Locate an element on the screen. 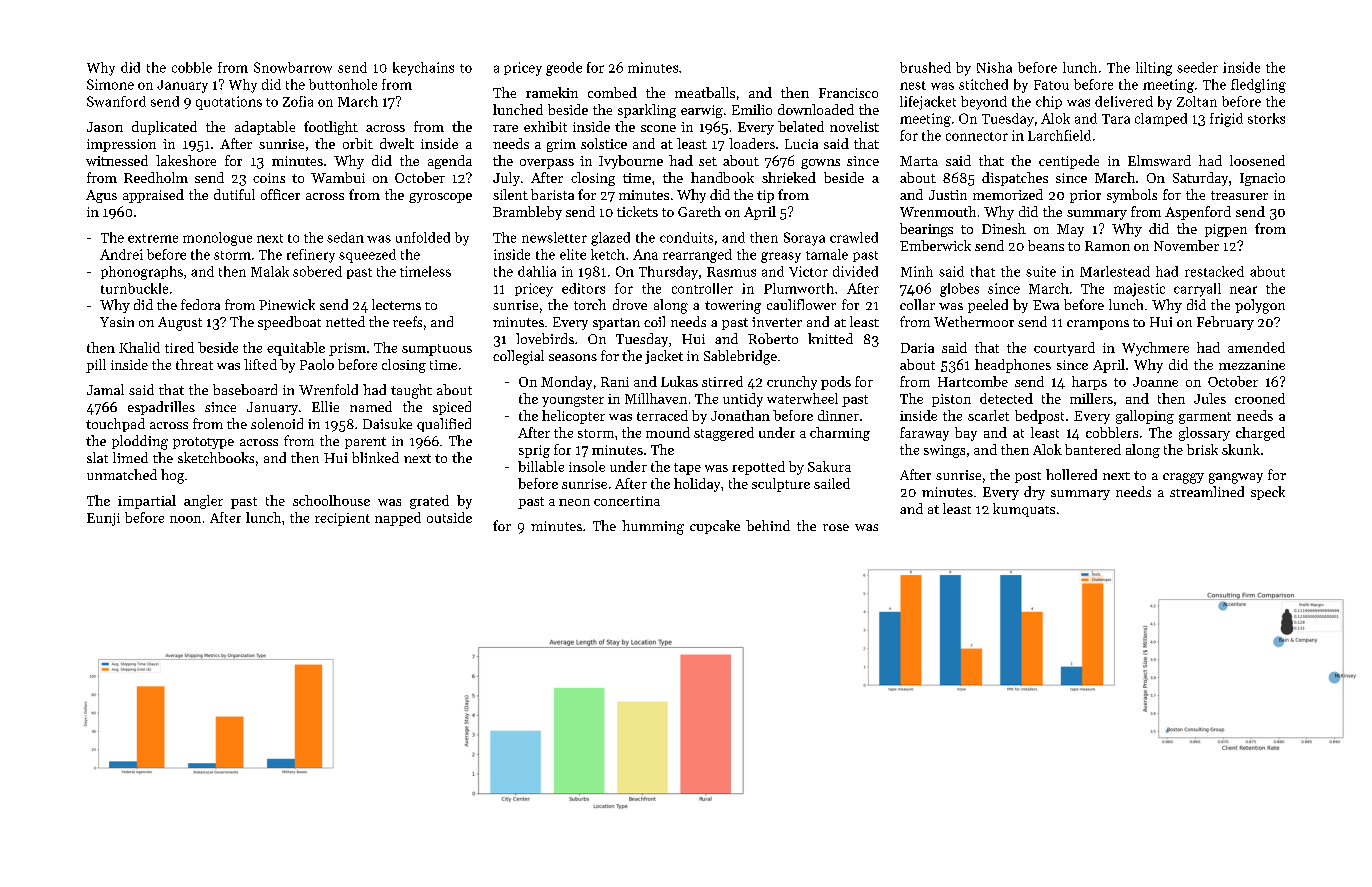  quotations is located at coordinates (229, 103).
